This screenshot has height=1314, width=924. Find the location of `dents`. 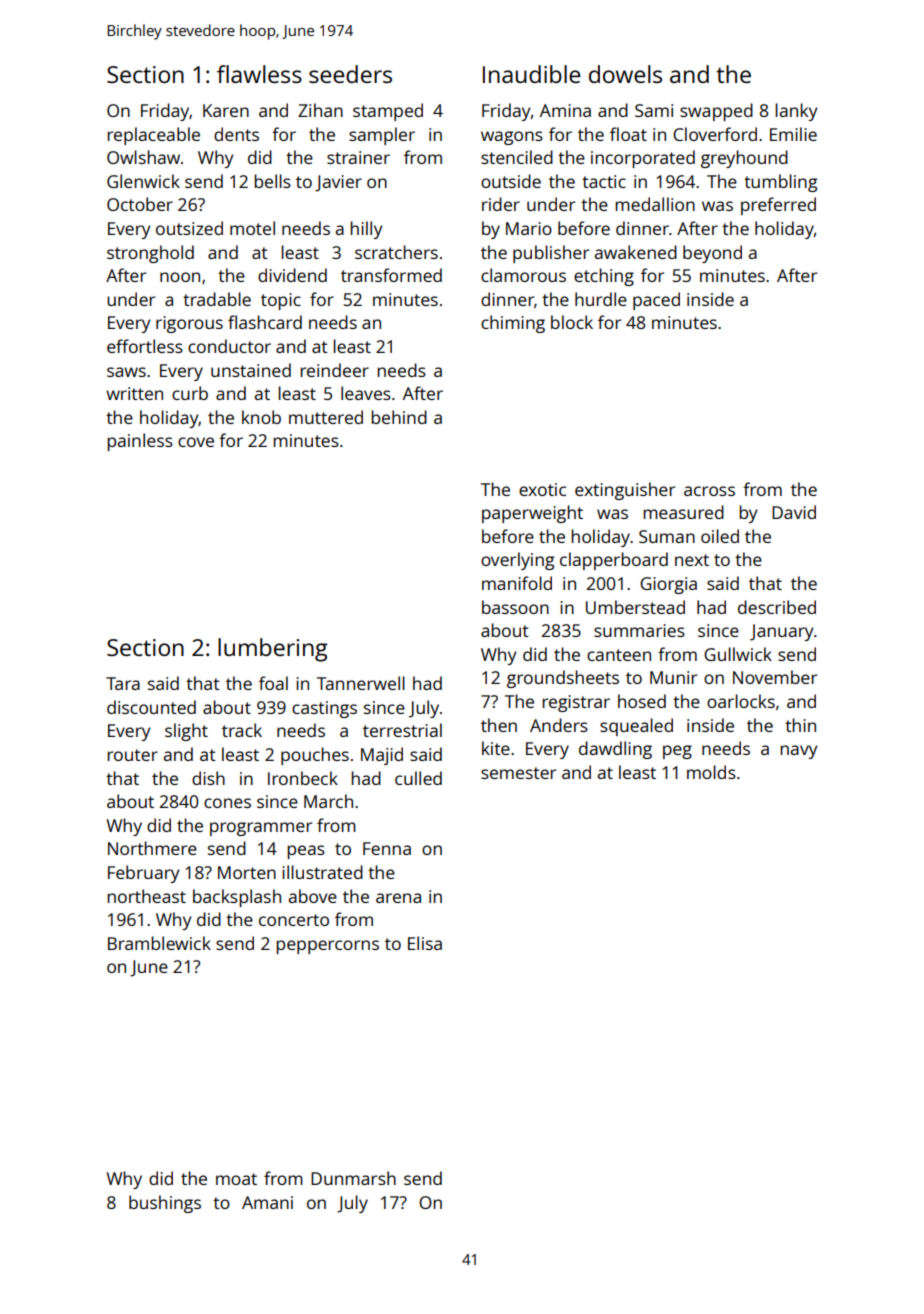

dents is located at coordinates (236, 134).
